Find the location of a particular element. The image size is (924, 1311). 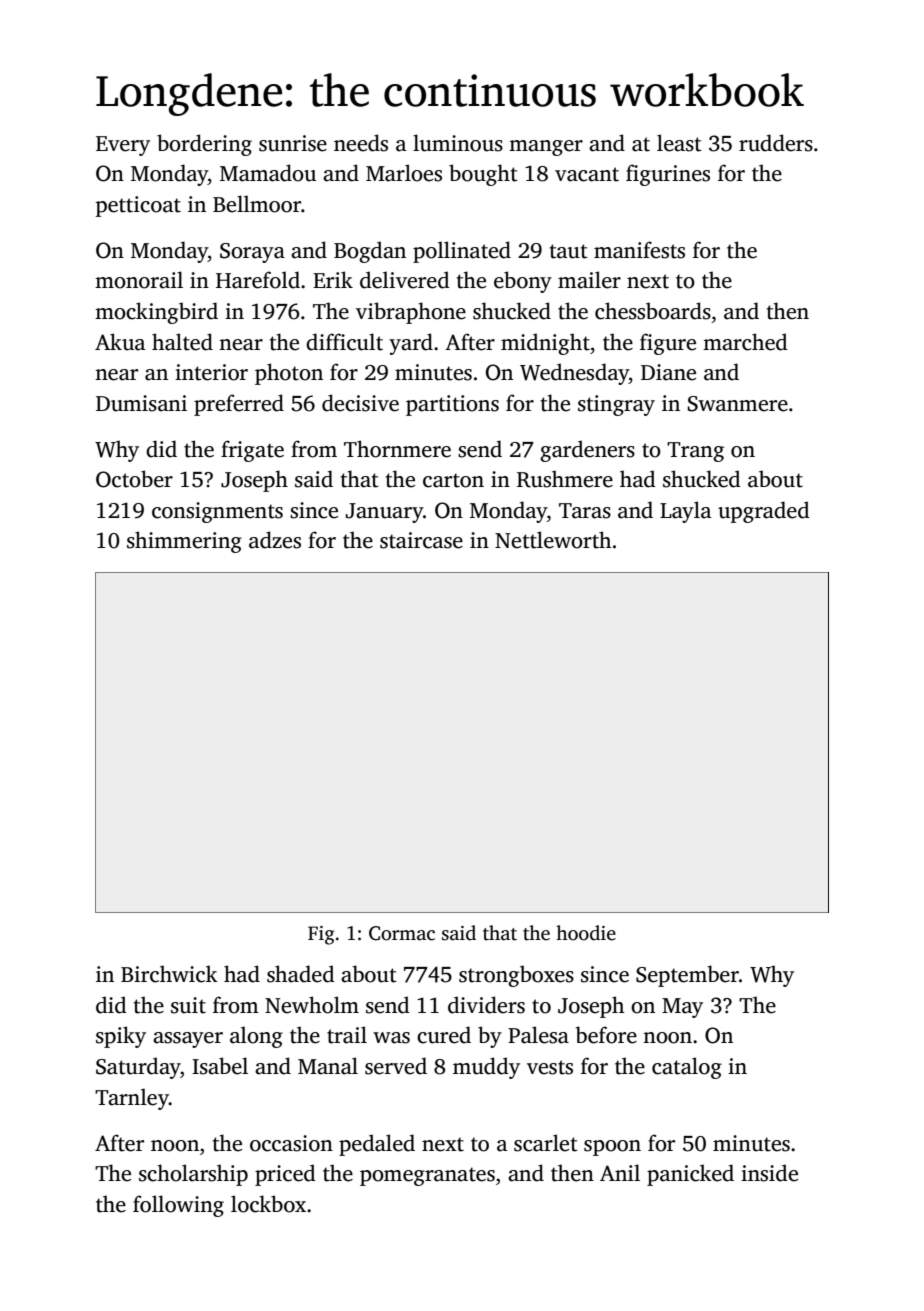

Nettleworth is located at coordinates (553, 540).
